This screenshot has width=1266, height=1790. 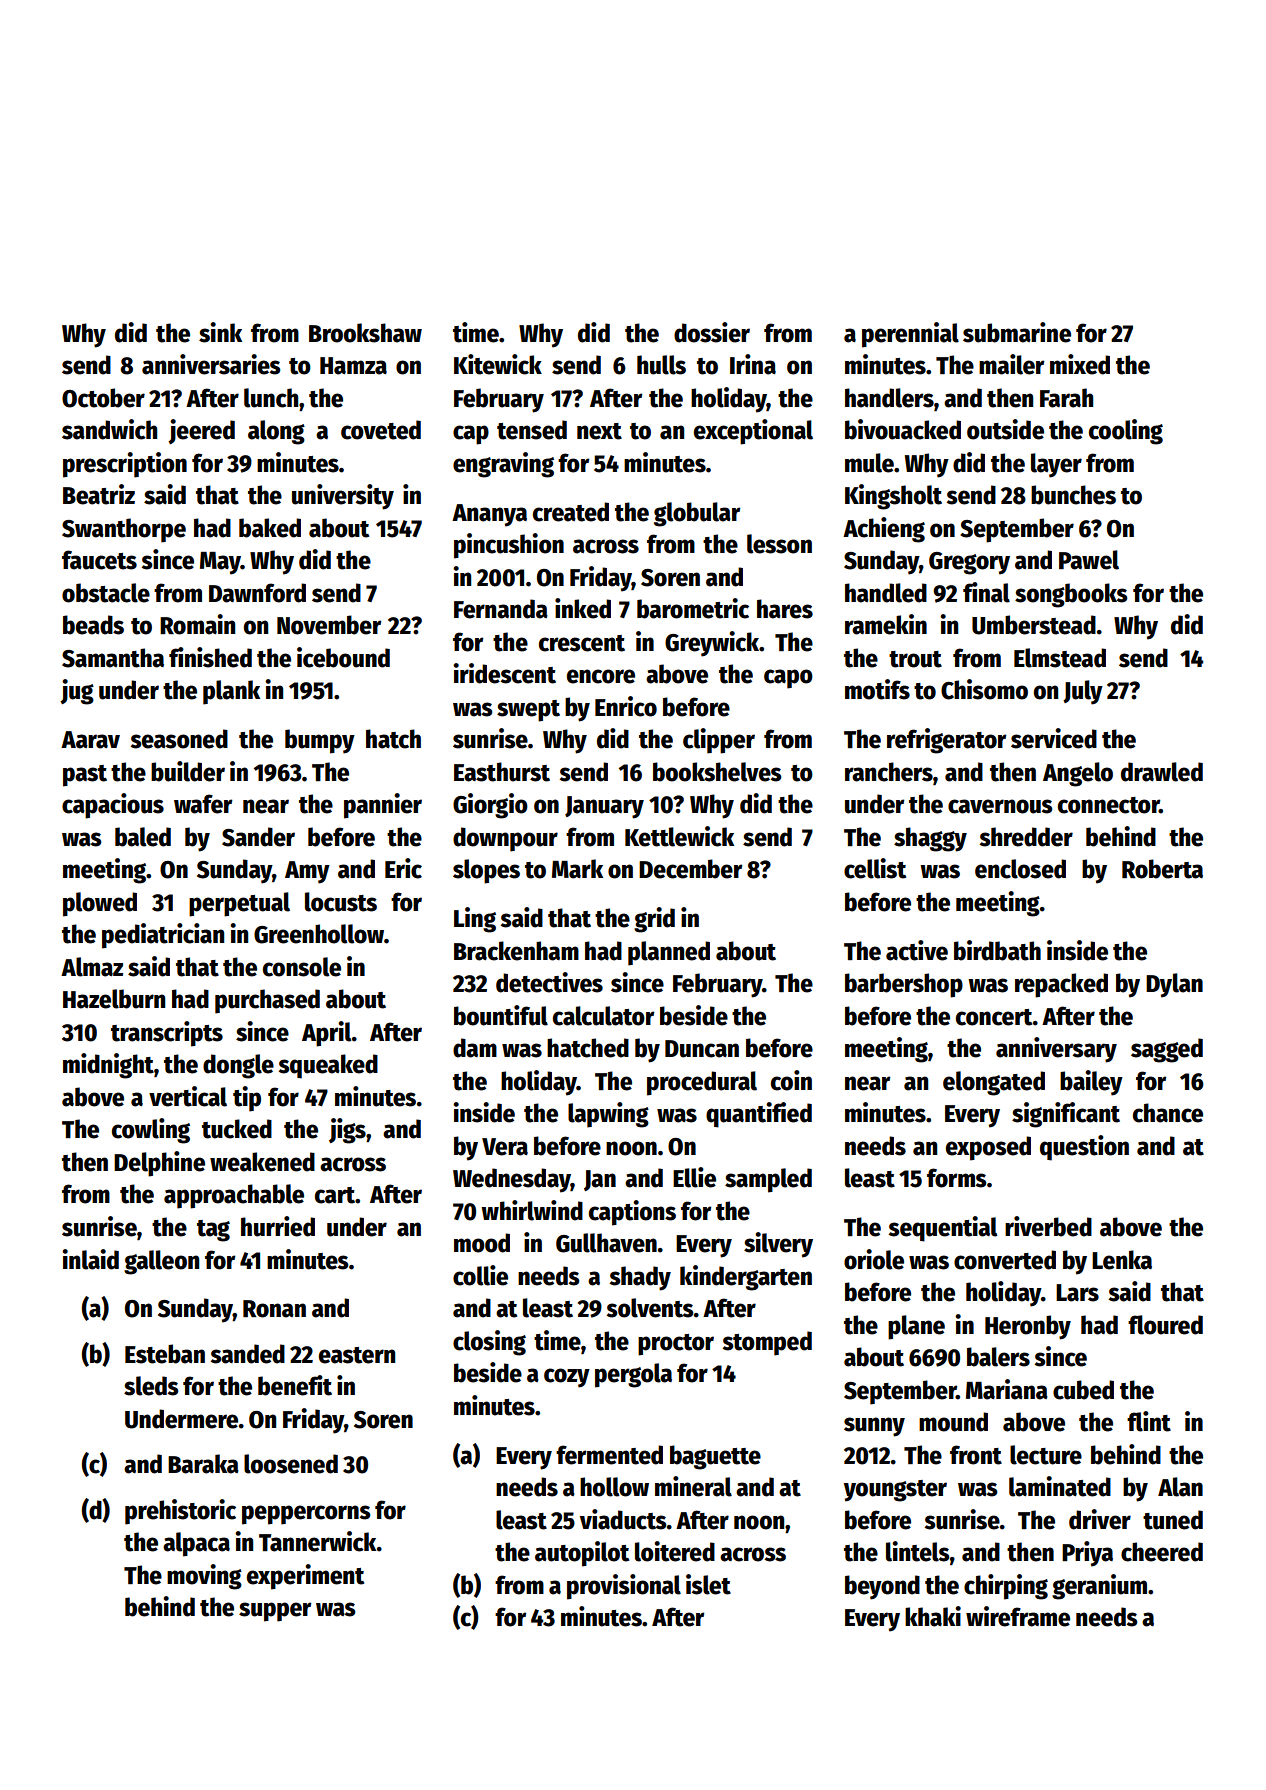 What do you see at coordinates (275, 1612) in the screenshot?
I see `supper` at bounding box center [275, 1612].
